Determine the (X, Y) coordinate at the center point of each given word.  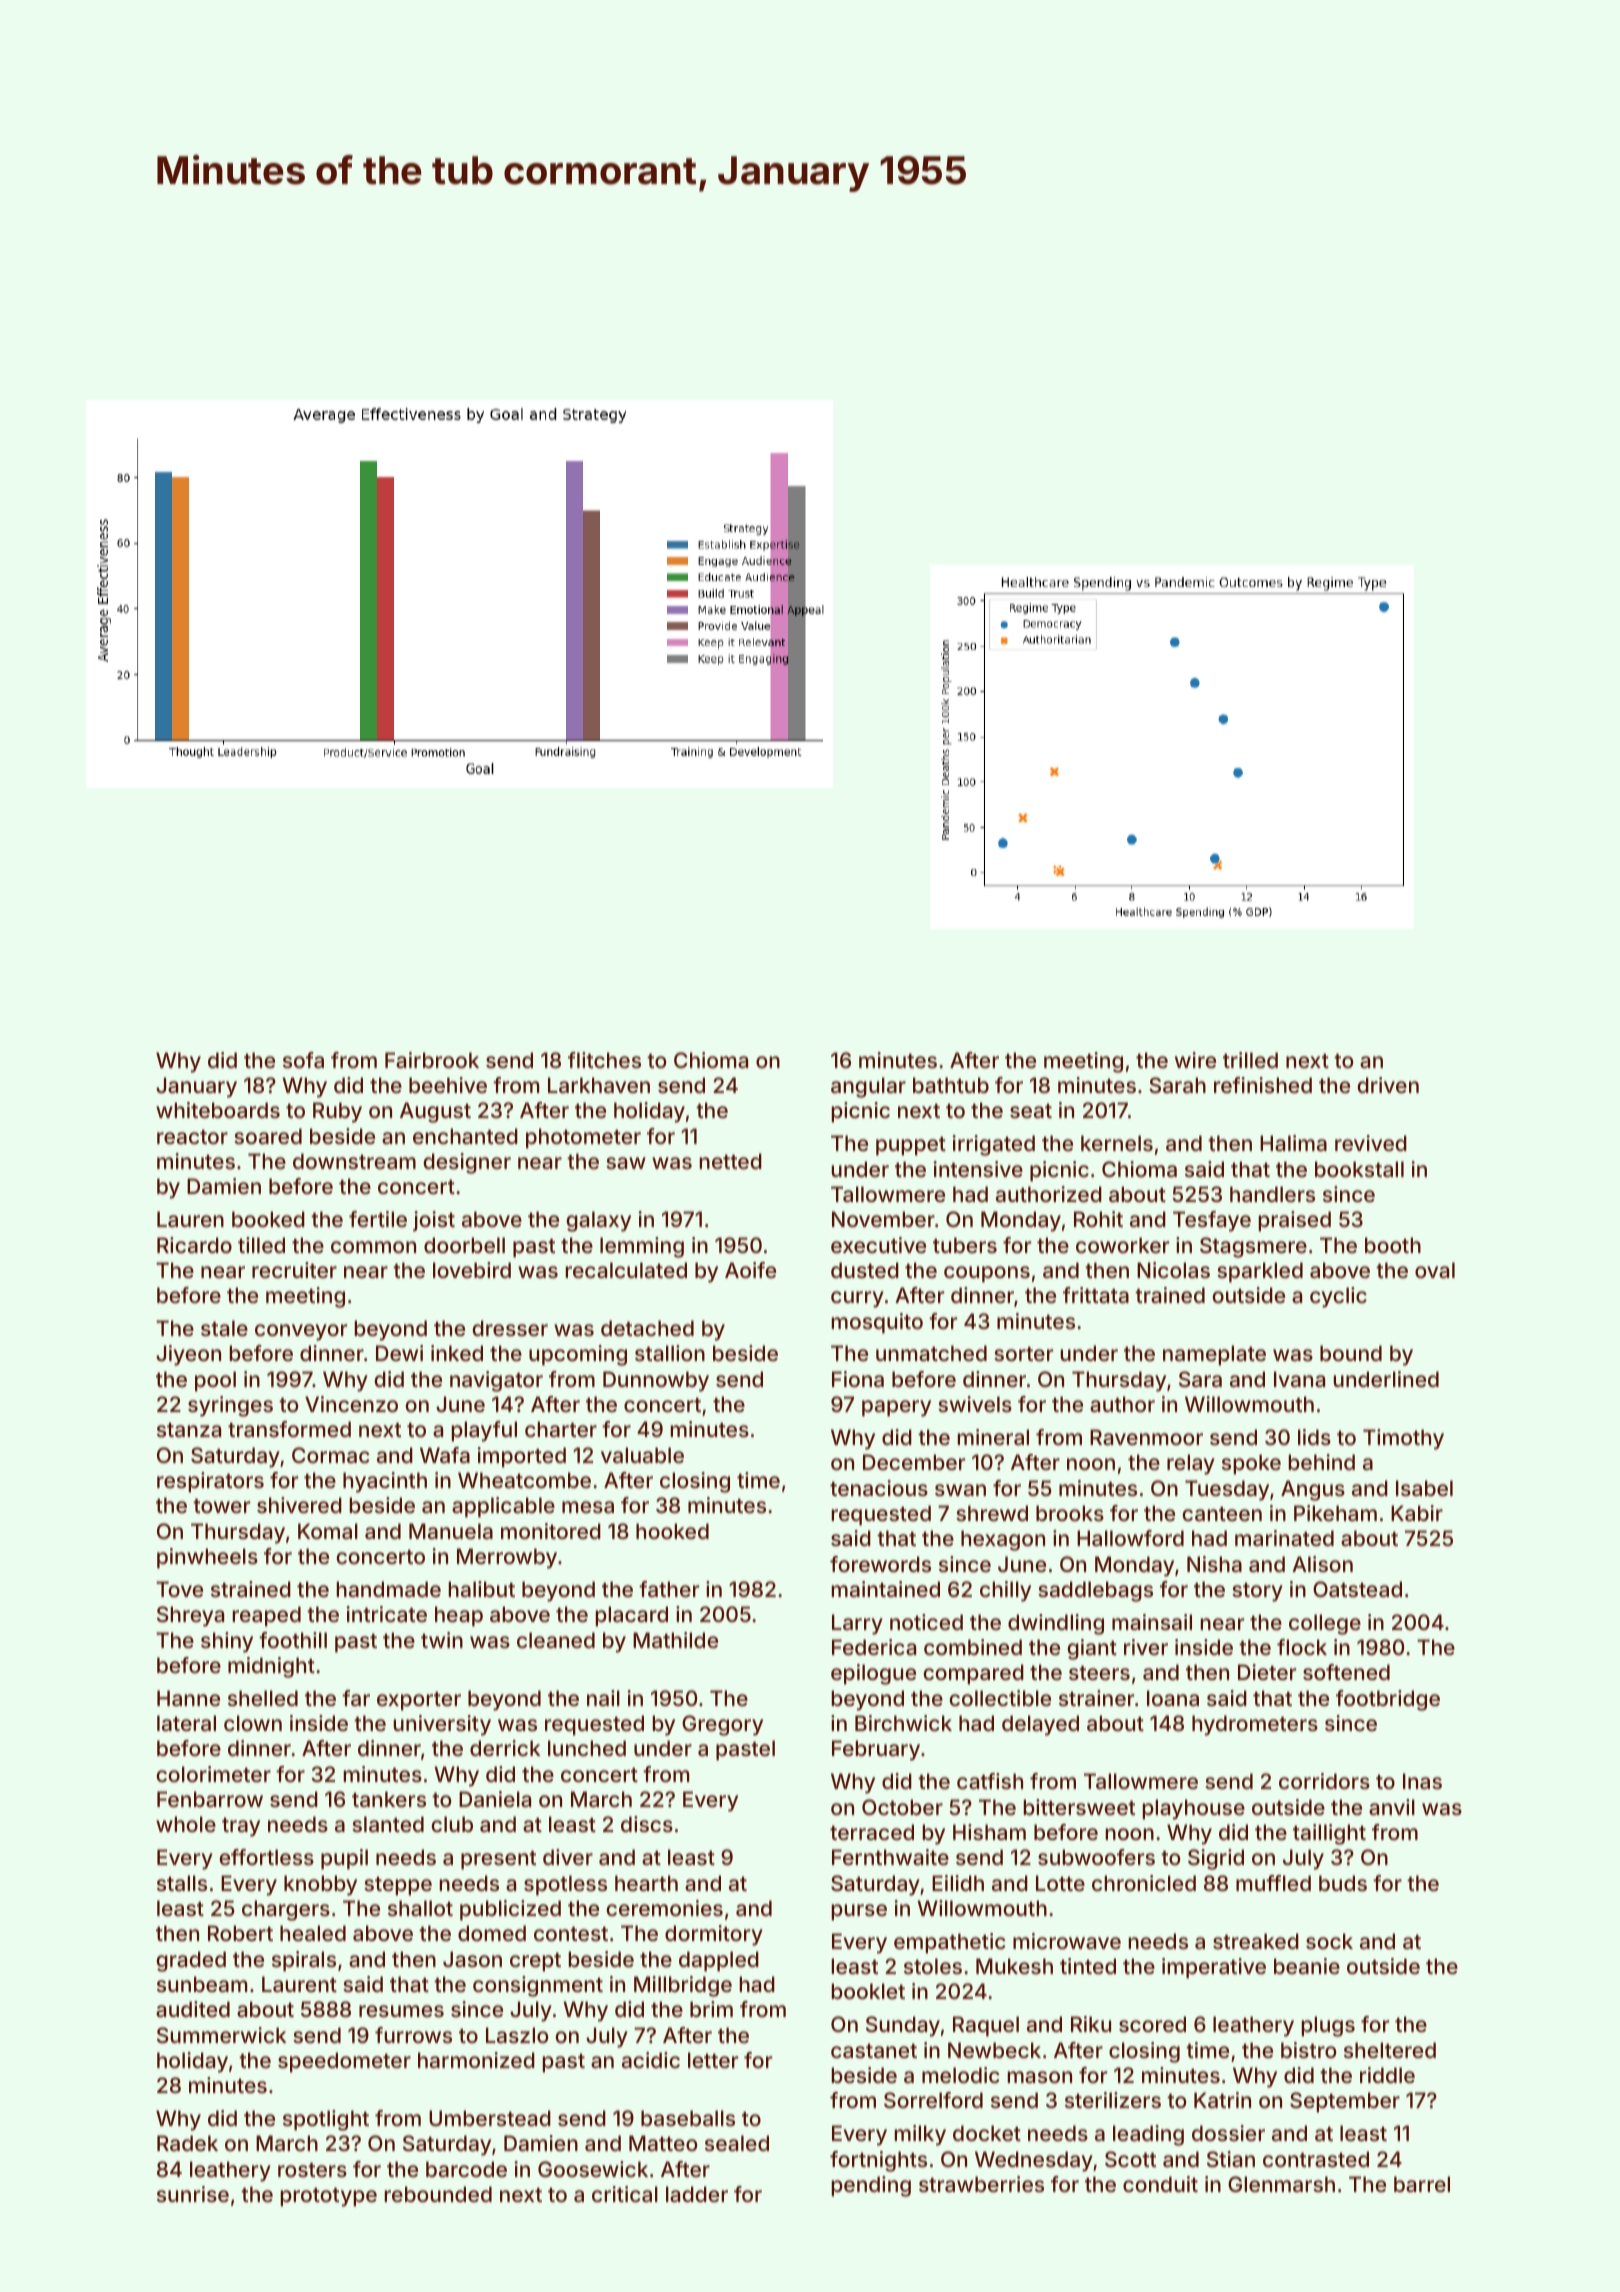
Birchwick (903, 1723)
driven (1388, 1085)
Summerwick (221, 2035)
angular (868, 1087)
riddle (1387, 2075)
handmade (389, 1589)
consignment (538, 1986)
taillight (1329, 1834)
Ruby (337, 1112)
